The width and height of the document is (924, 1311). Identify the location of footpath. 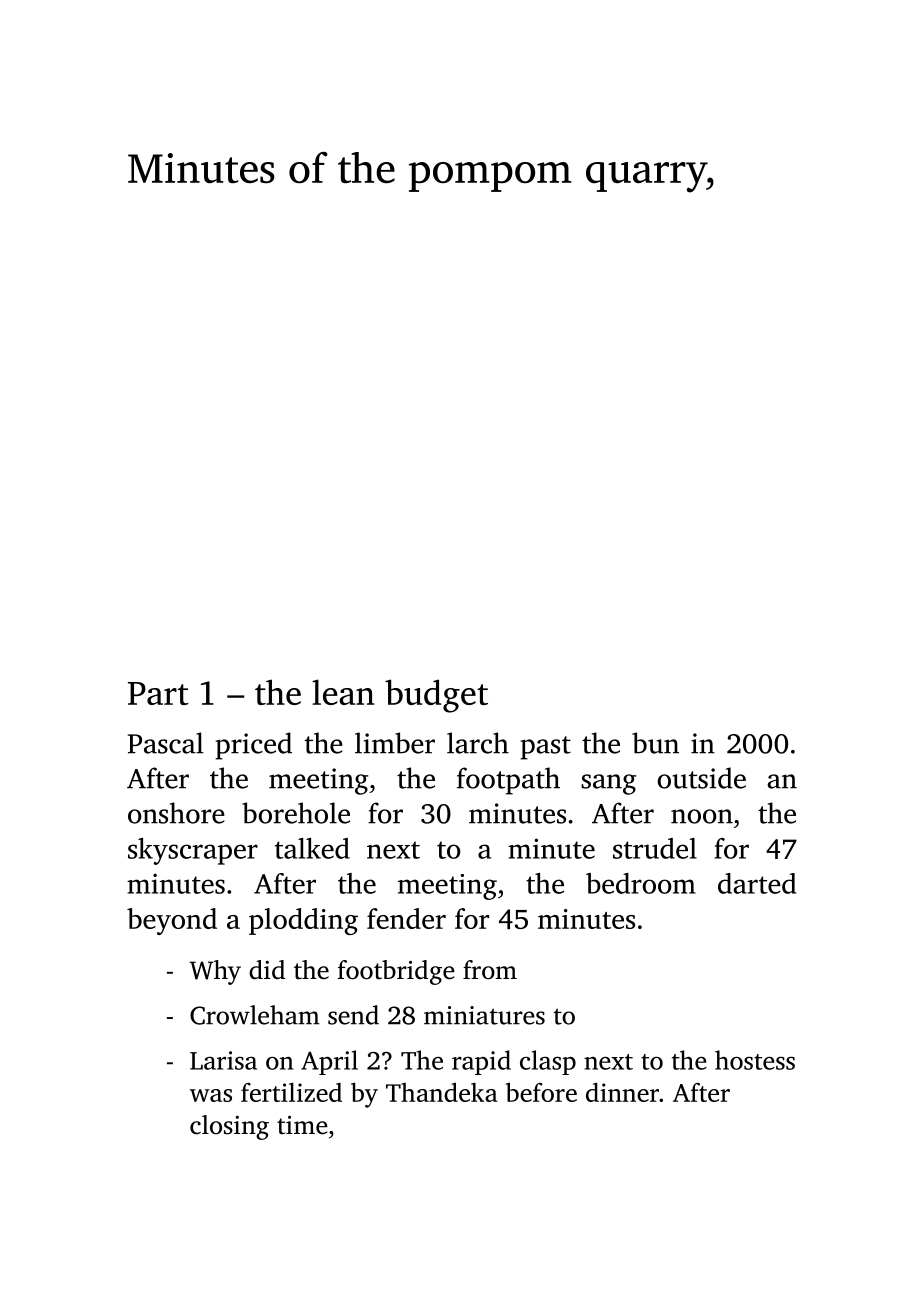
(508, 781).
